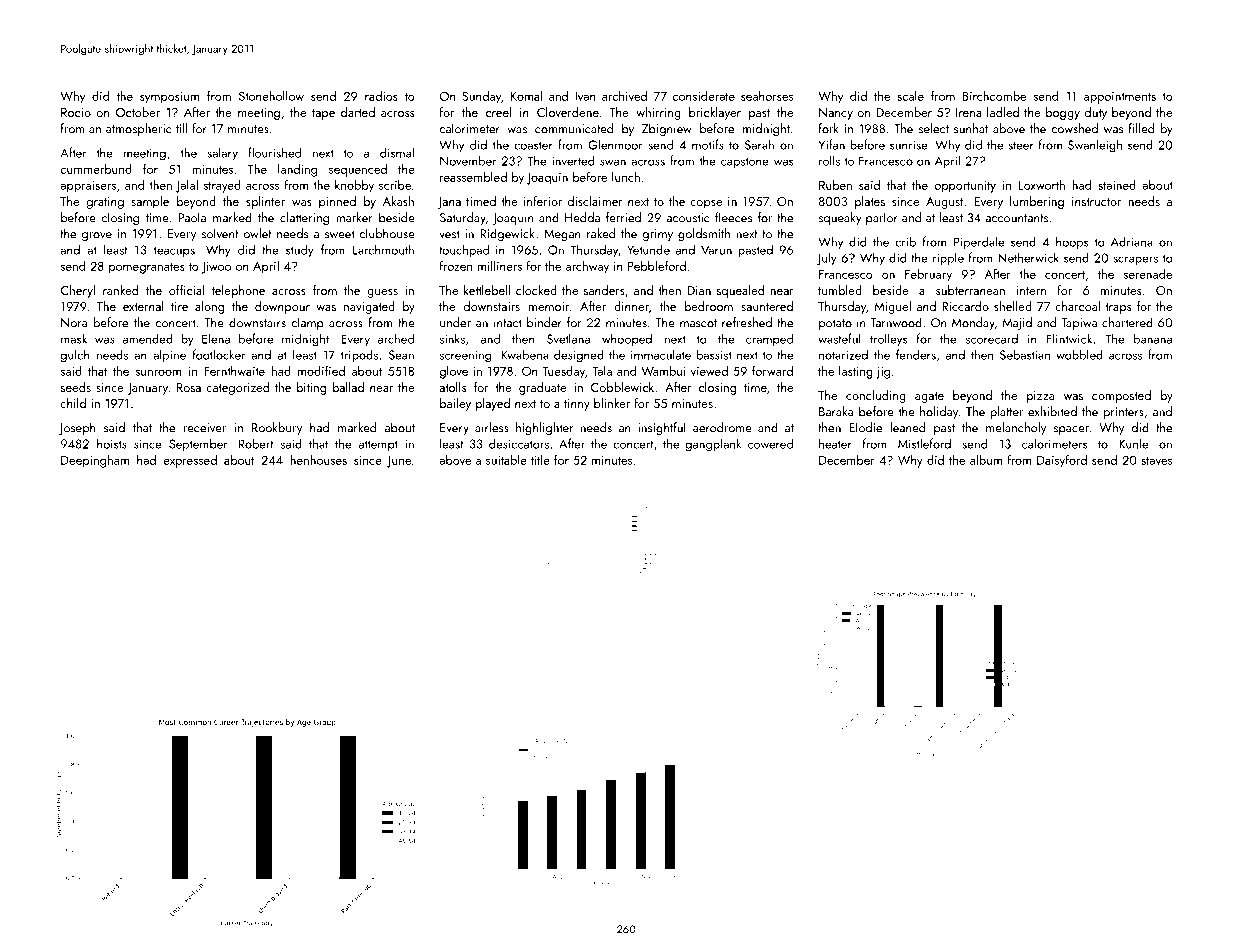 The width and height of the page is (1233, 952). I want to click on considerate, so click(704, 96).
